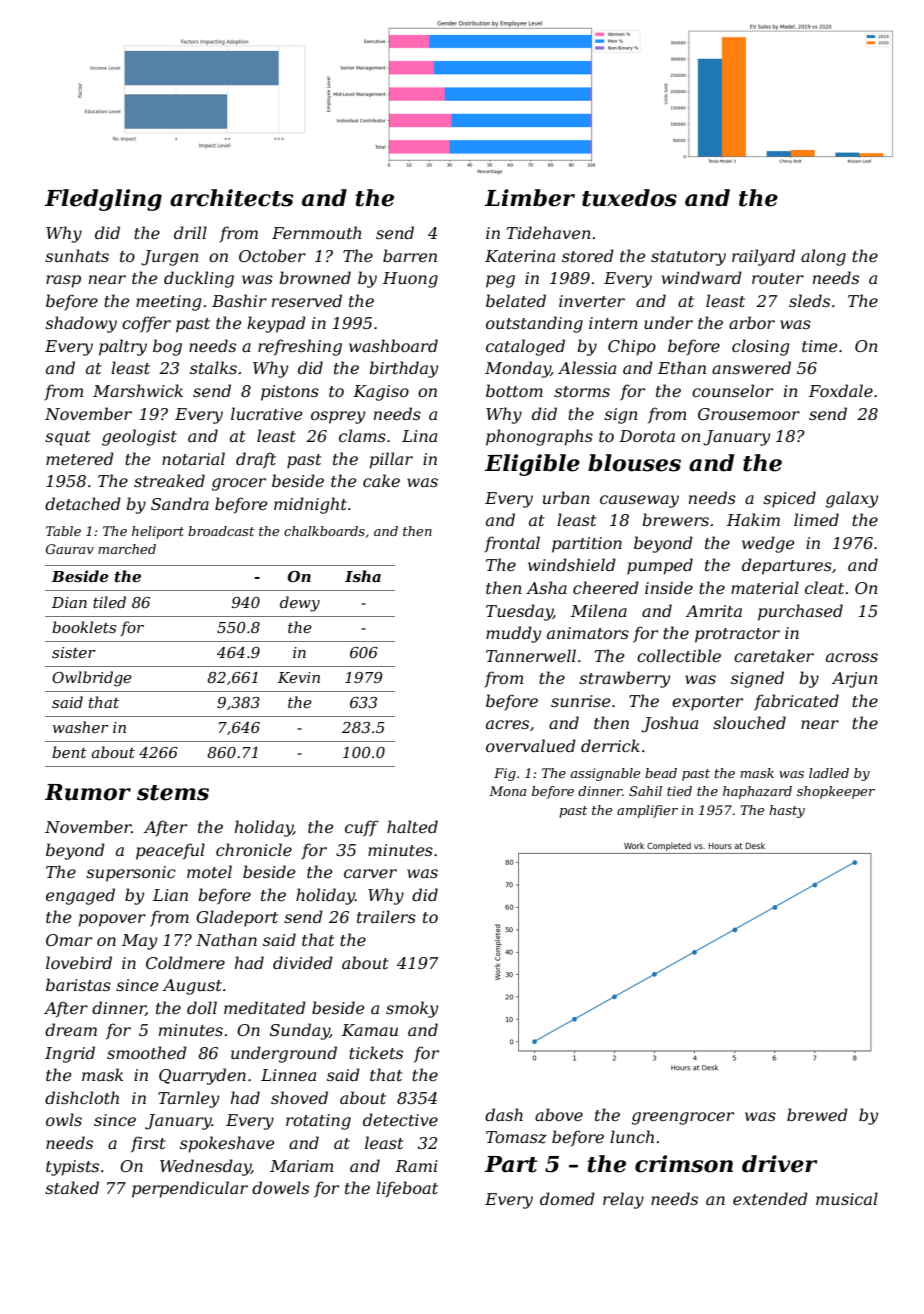 This image has width=924, height=1314. What do you see at coordinates (787, 811) in the image?
I see `hasty` at bounding box center [787, 811].
